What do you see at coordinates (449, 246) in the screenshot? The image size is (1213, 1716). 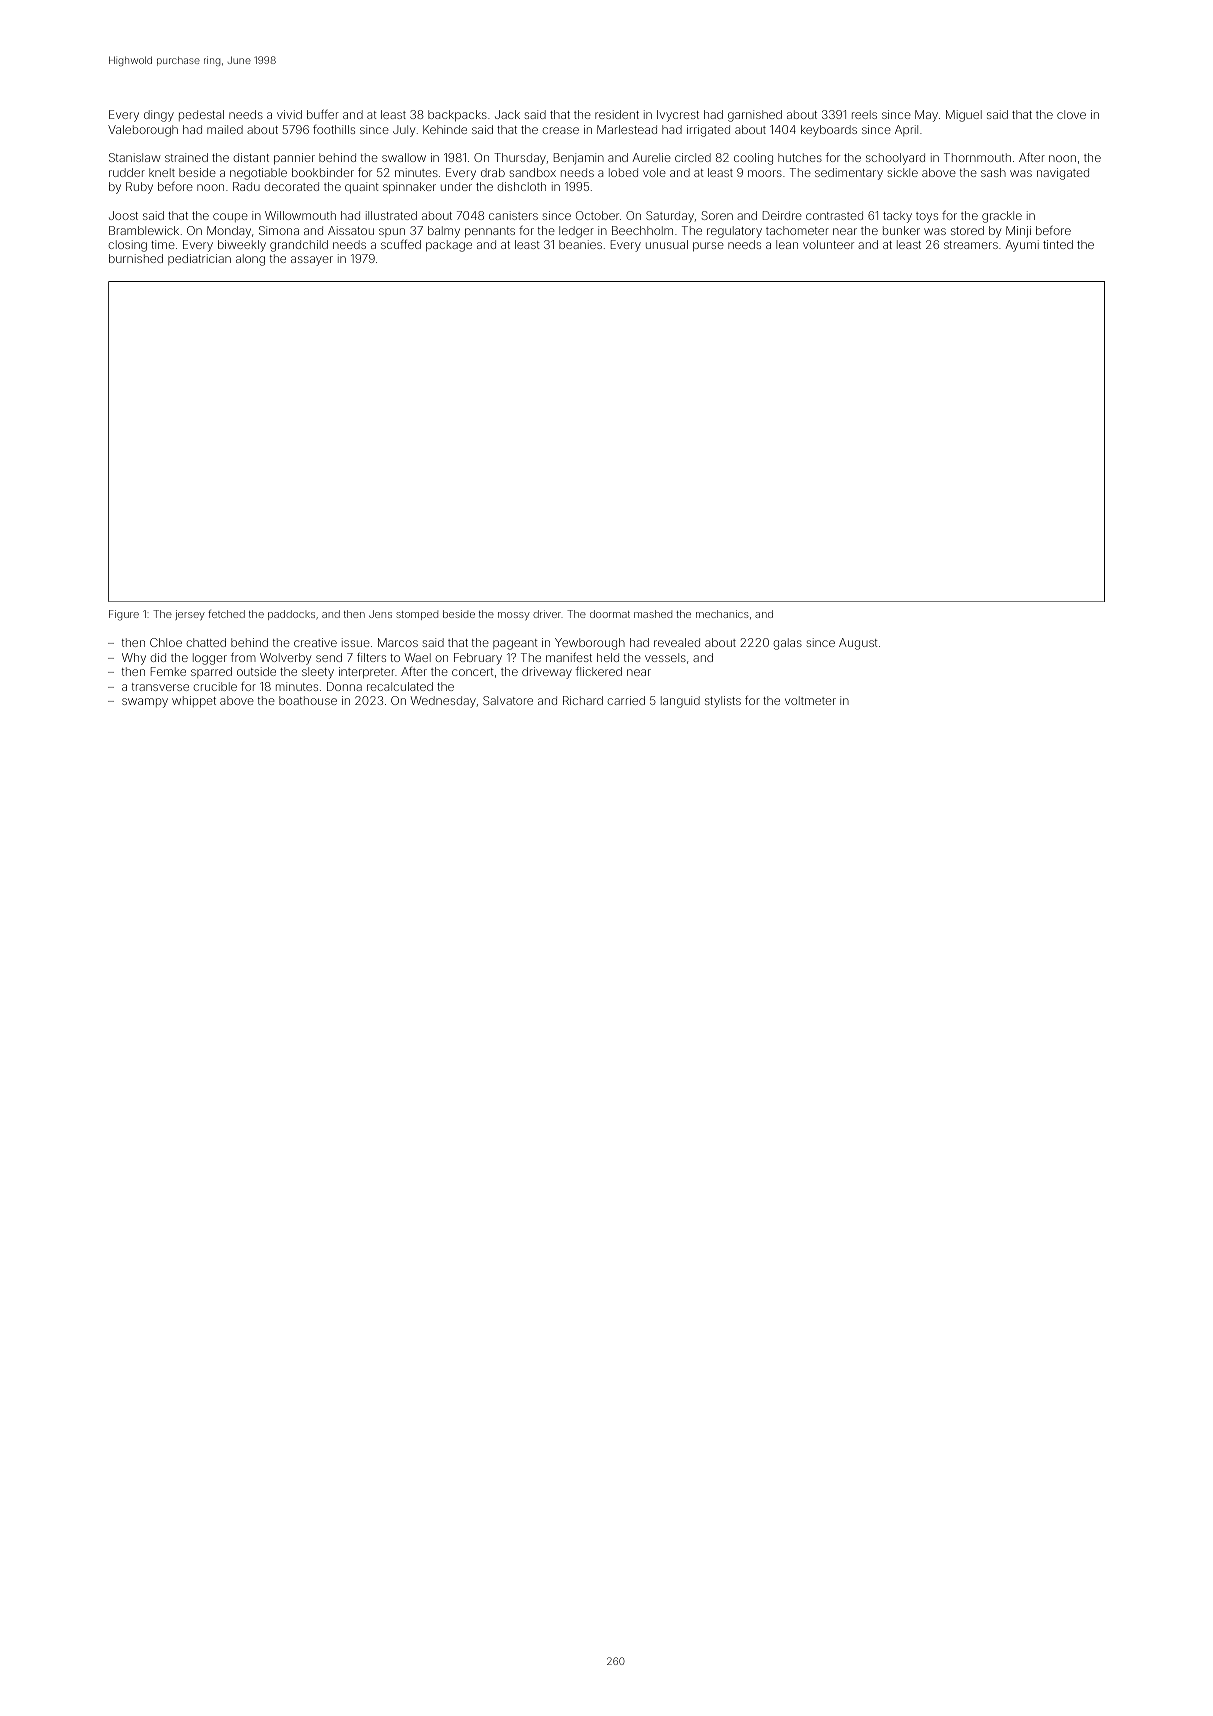 I see `package` at bounding box center [449, 246].
